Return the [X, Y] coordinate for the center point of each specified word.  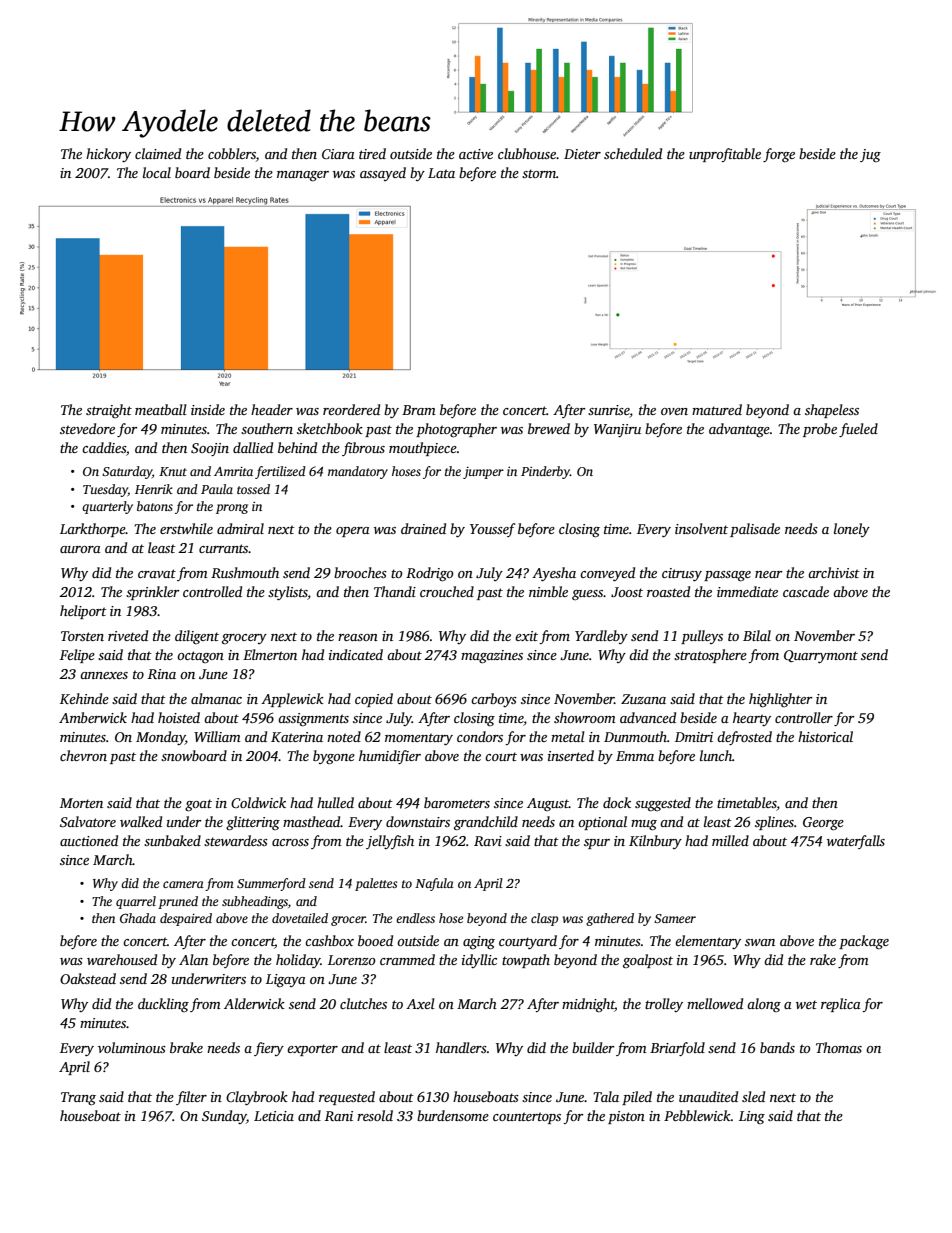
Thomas [839, 1047]
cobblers [232, 153]
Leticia [274, 1116]
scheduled [633, 153]
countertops [527, 1118]
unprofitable [725, 155]
